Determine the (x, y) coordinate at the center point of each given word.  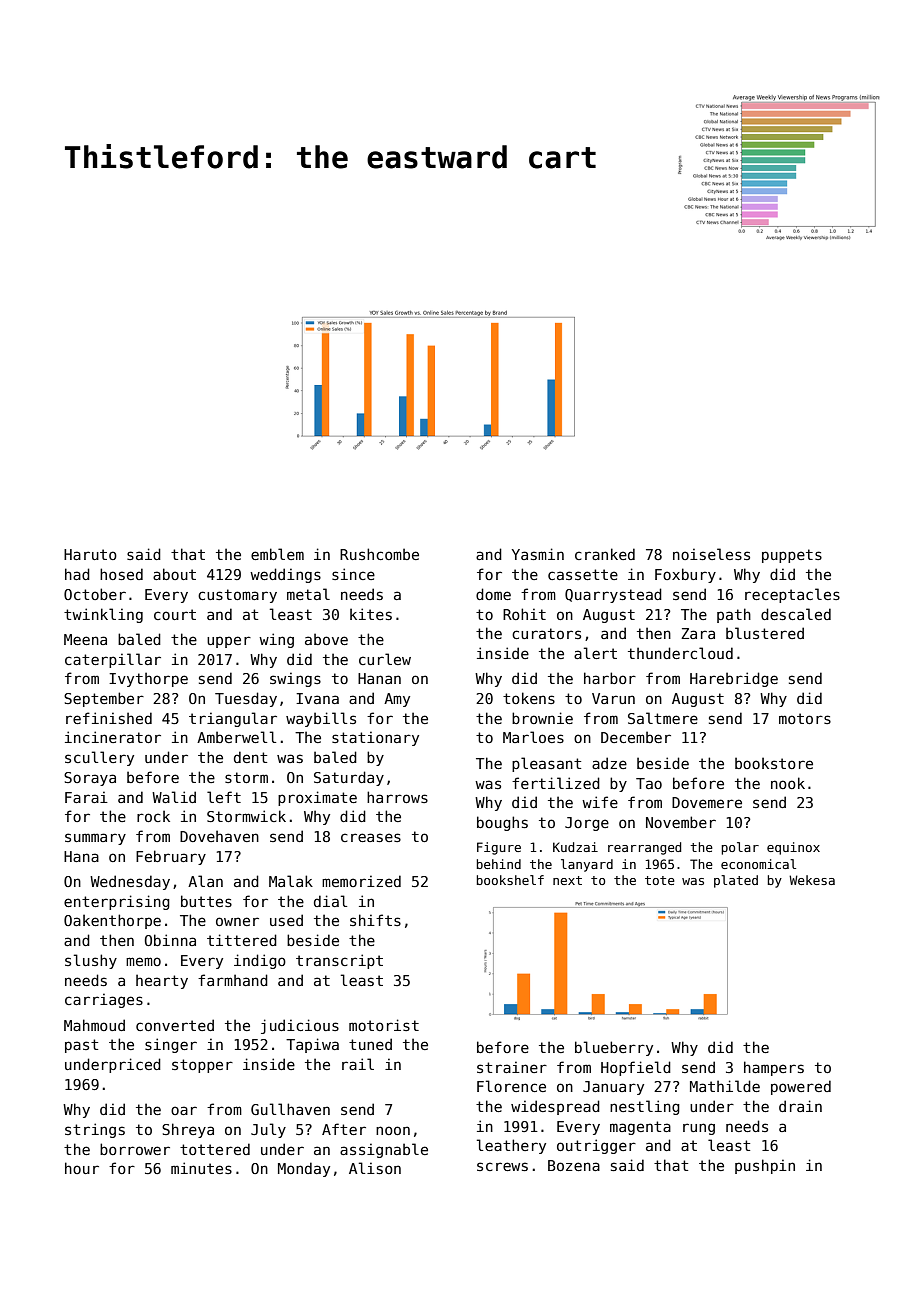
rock (153, 816)
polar (740, 848)
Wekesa (812, 880)
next (567, 880)
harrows (397, 797)
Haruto (90, 554)
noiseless (711, 554)
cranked (605, 554)
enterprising (117, 902)
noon (393, 1130)
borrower (135, 1149)
